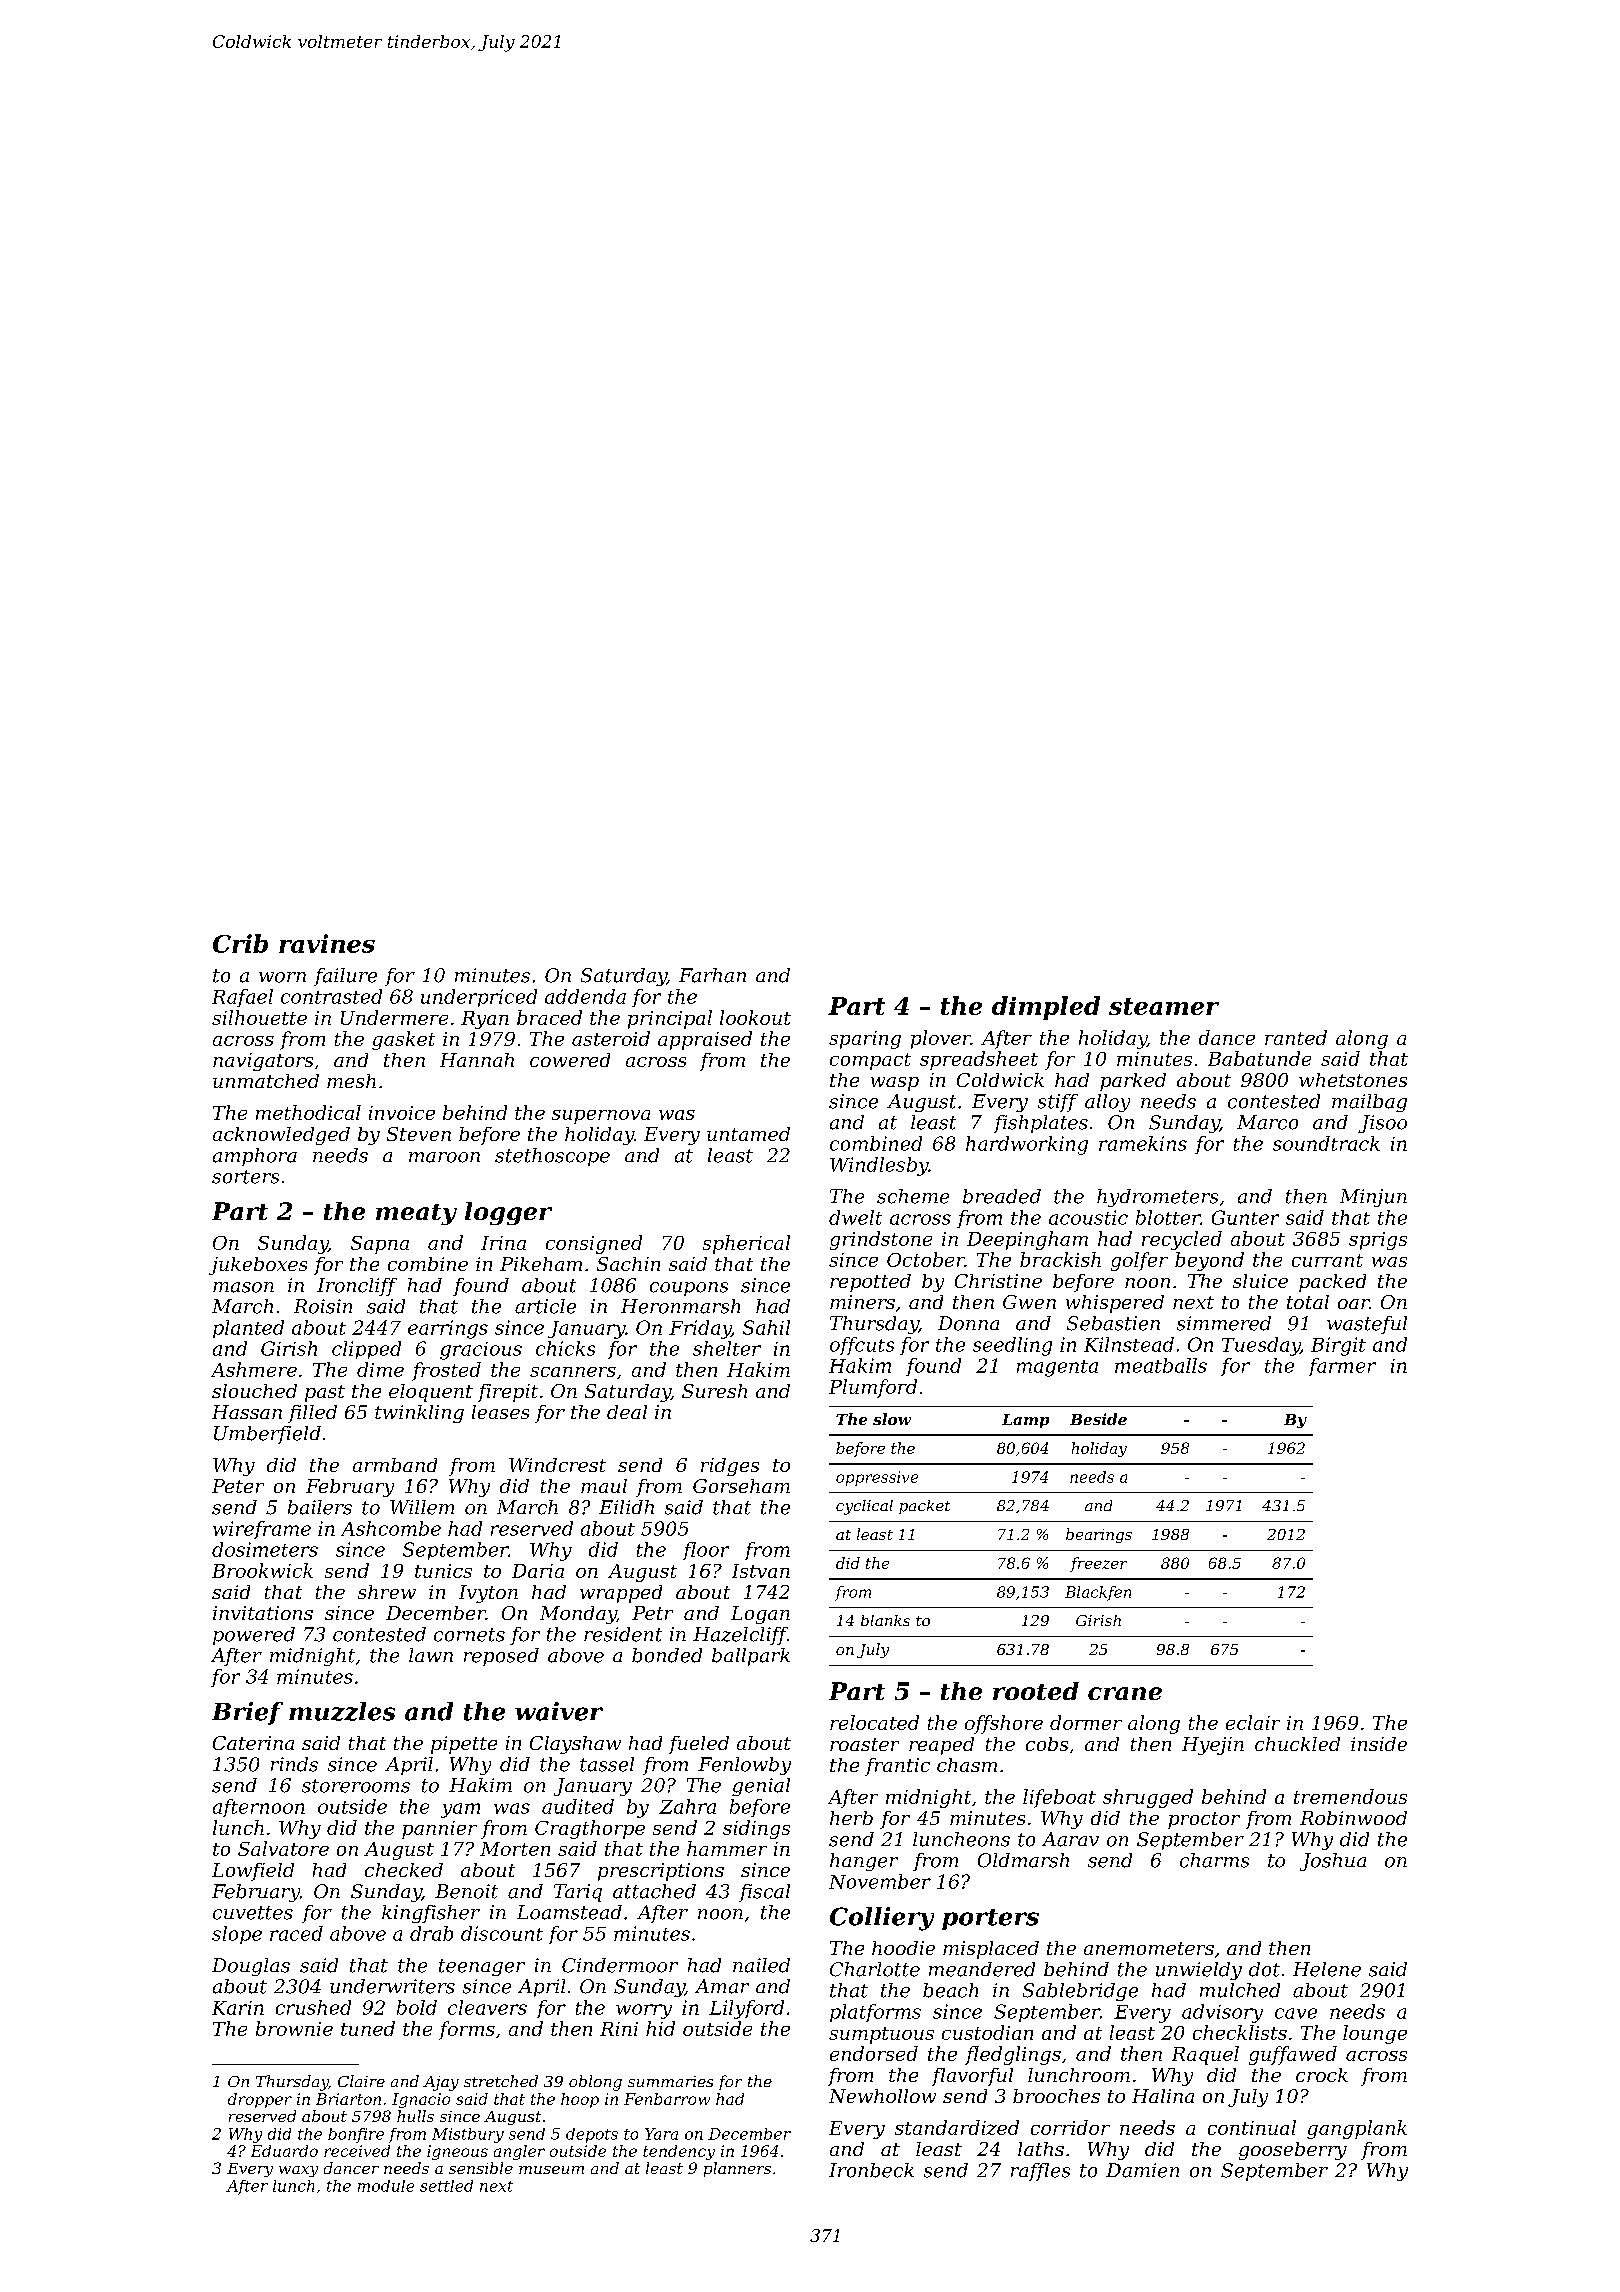  Describe the element at coordinates (446, 2186) in the document. I see `settled` at that location.
